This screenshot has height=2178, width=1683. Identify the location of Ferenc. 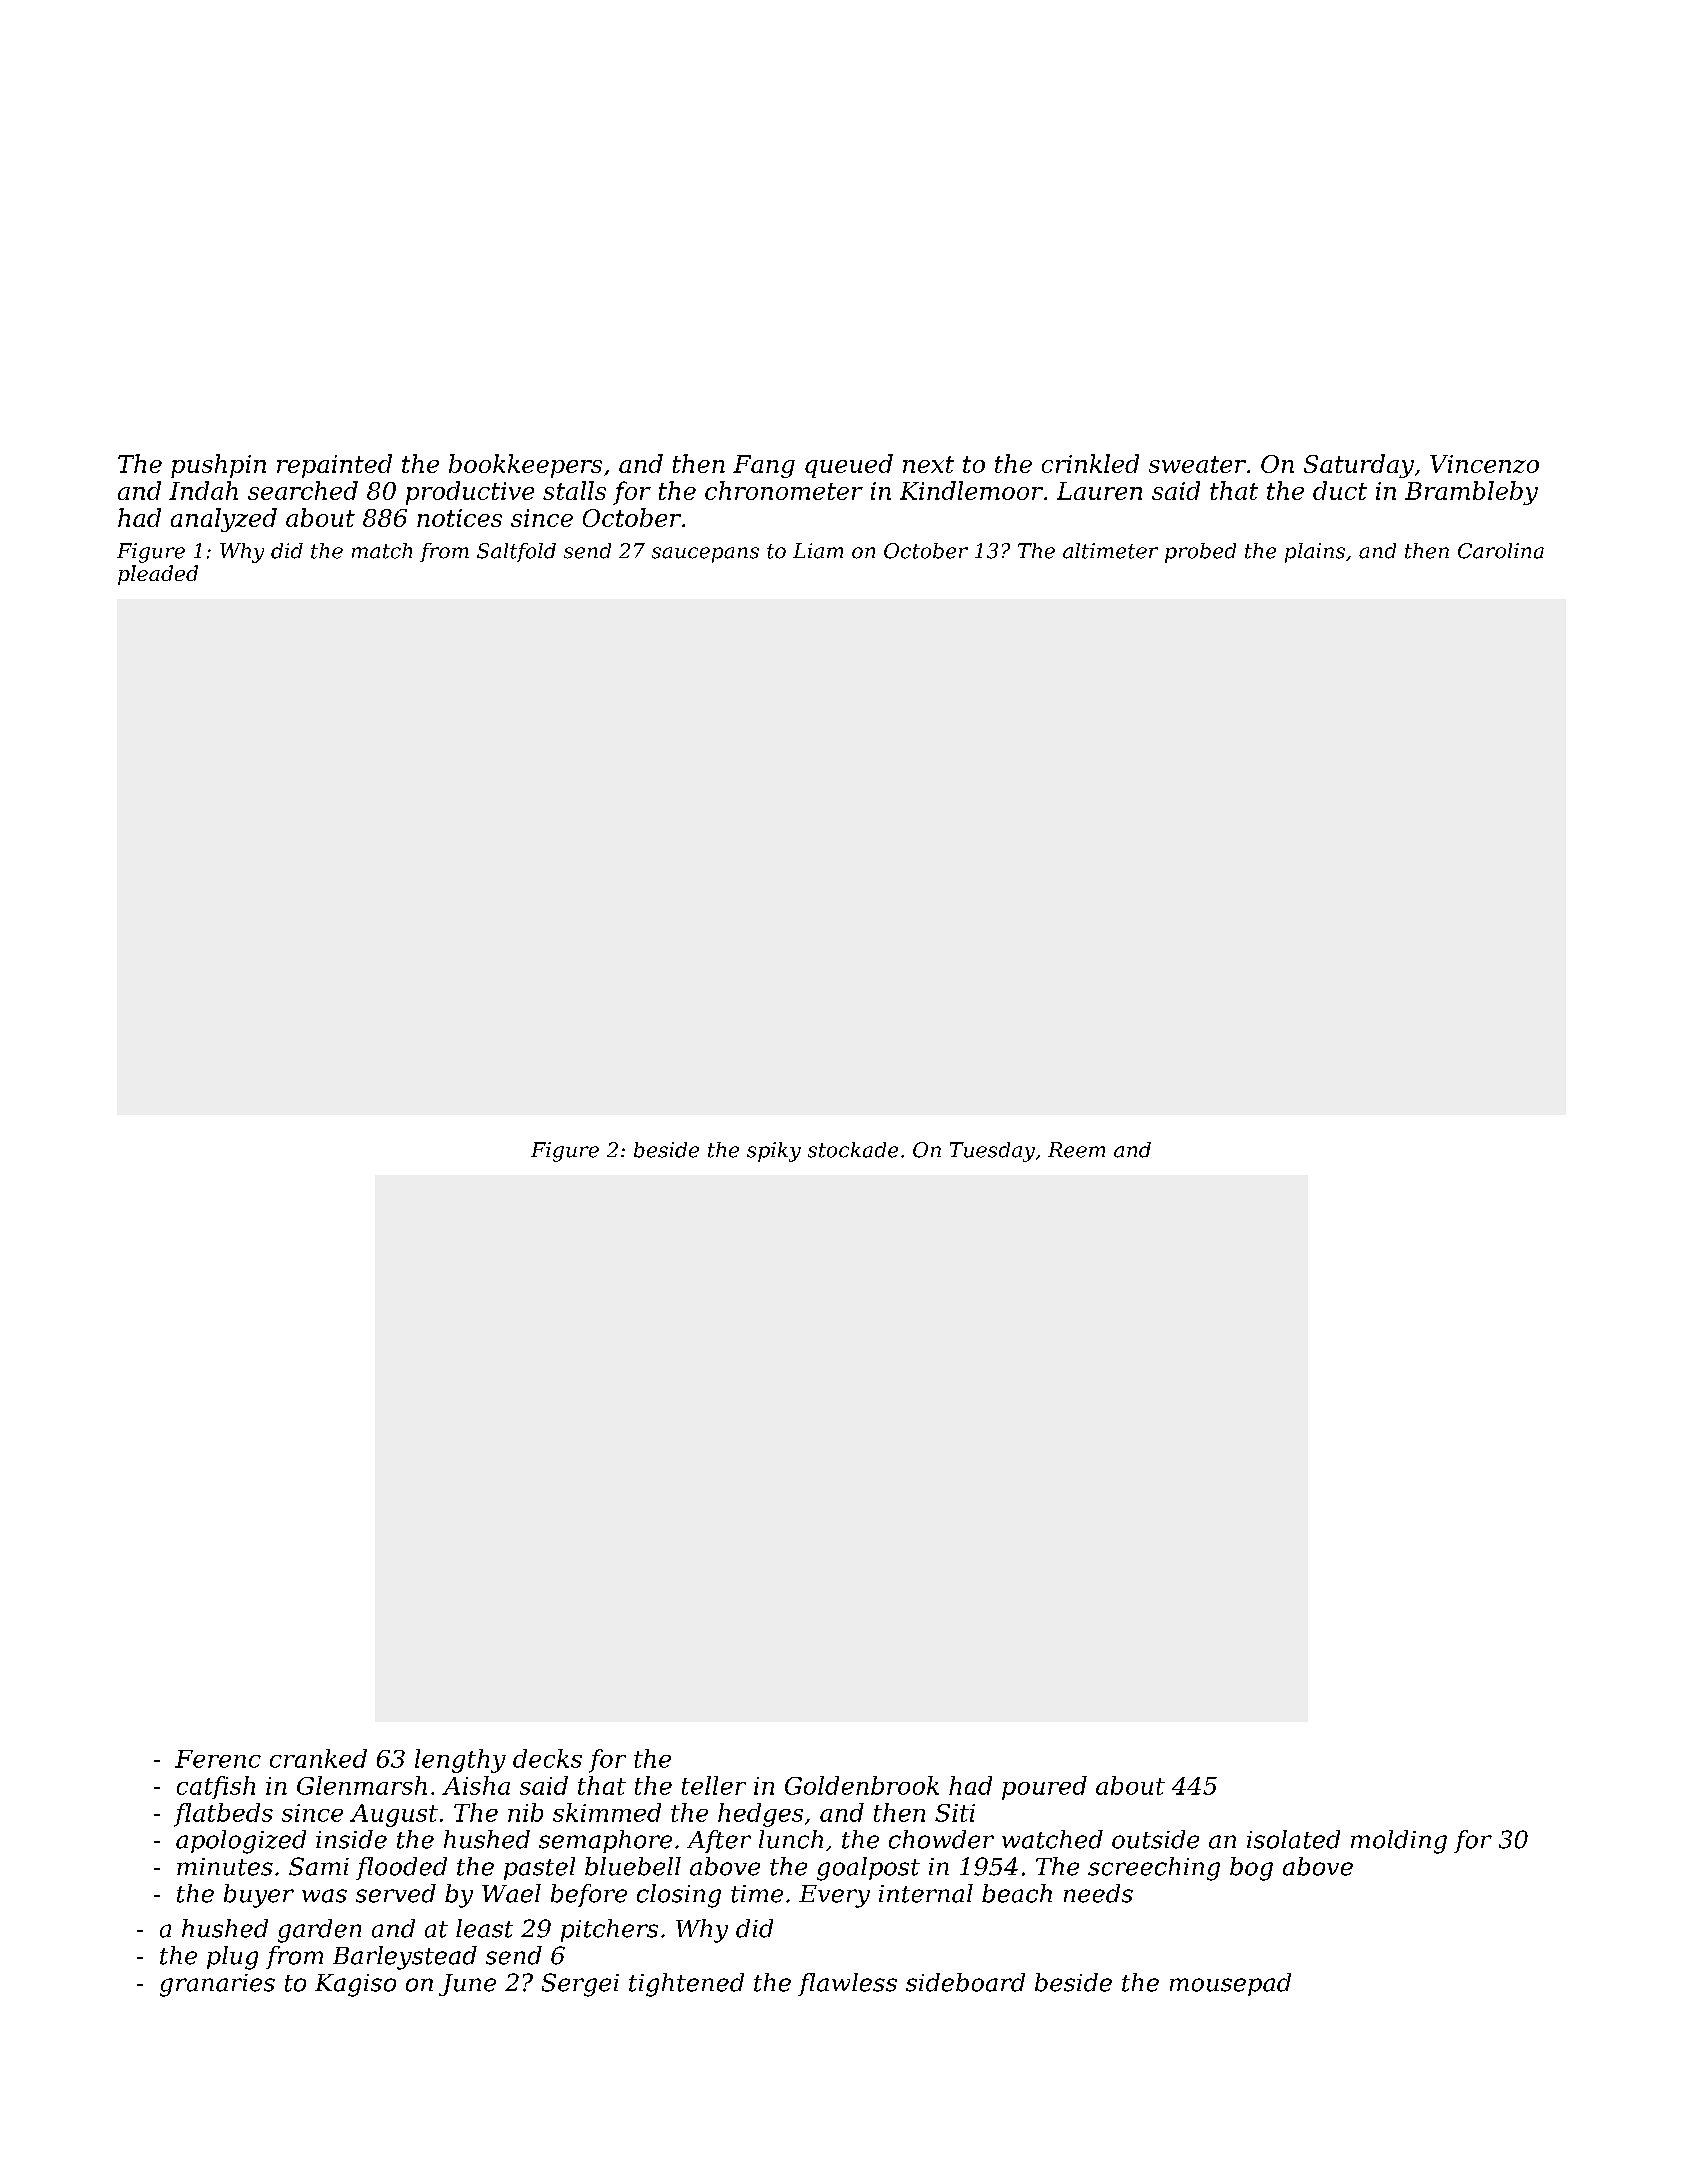
(218, 1759).
